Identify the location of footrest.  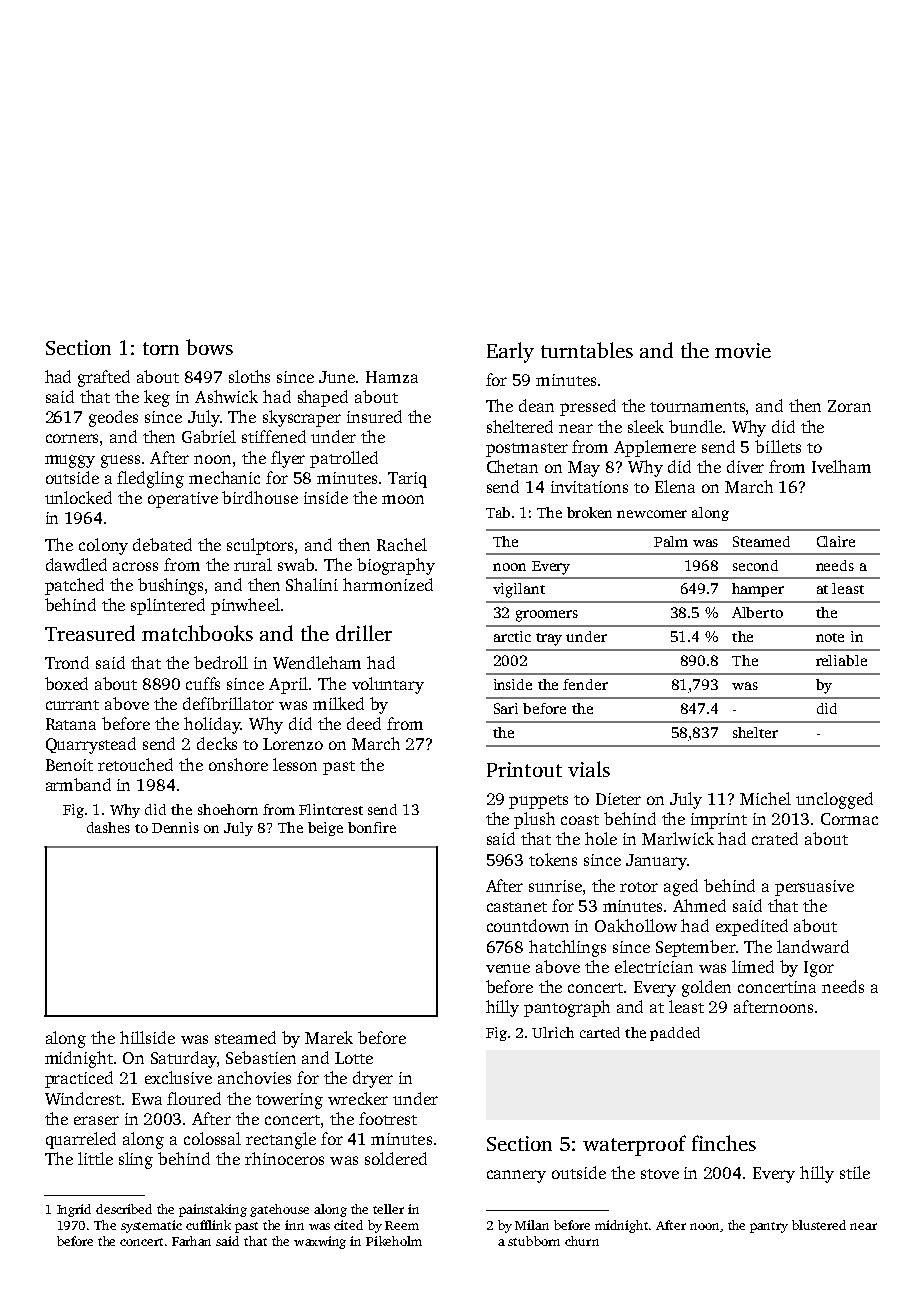
(388, 1118).
